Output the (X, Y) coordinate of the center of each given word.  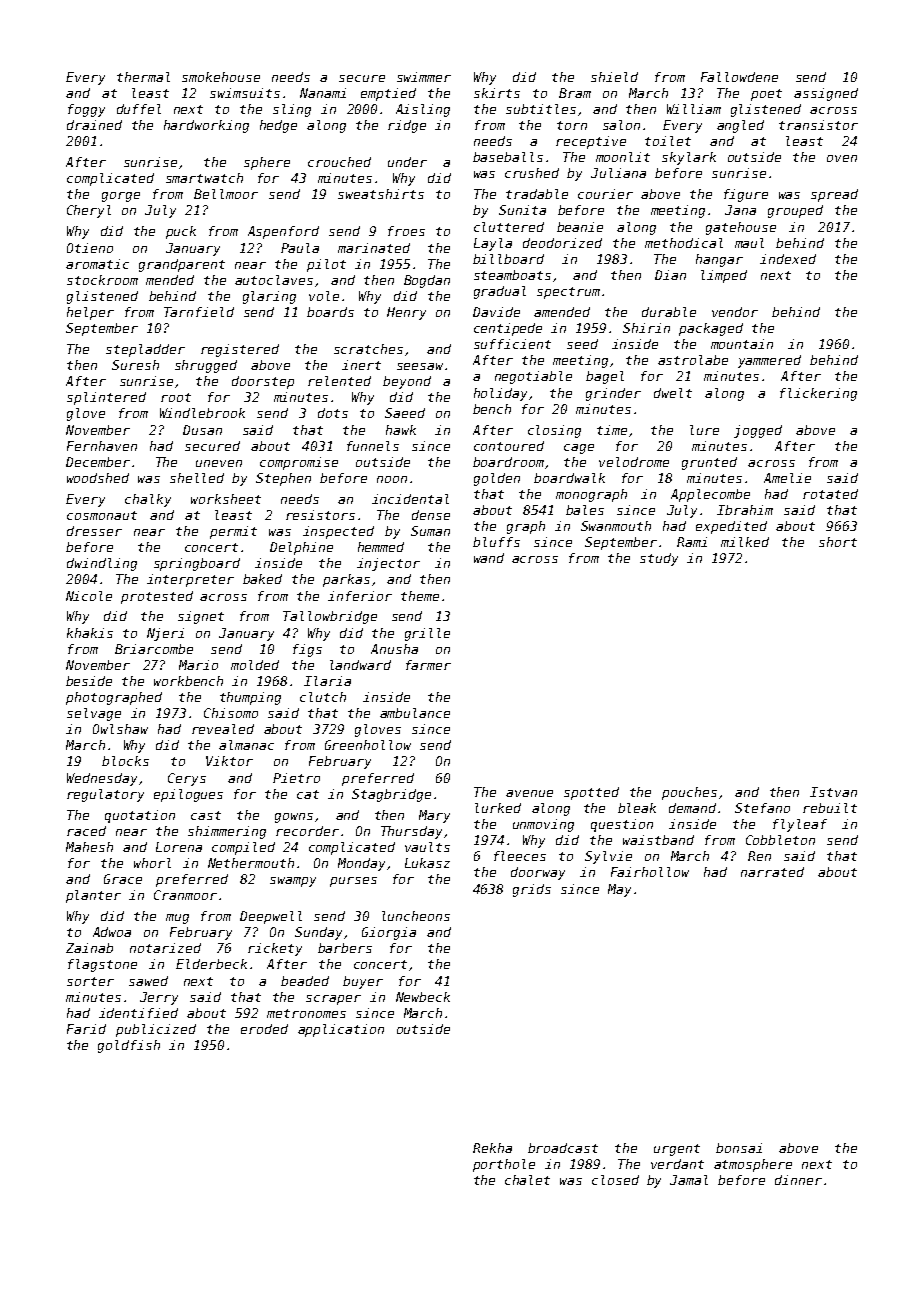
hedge (278, 126)
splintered (106, 398)
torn (572, 125)
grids (532, 890)
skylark (689, 158)
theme (420, 596)
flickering (818, 394)
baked (262, 579)
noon (392, 479)
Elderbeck (211, 964)
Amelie (787, 478)
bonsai (739, 1148)
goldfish (129, 1046)
